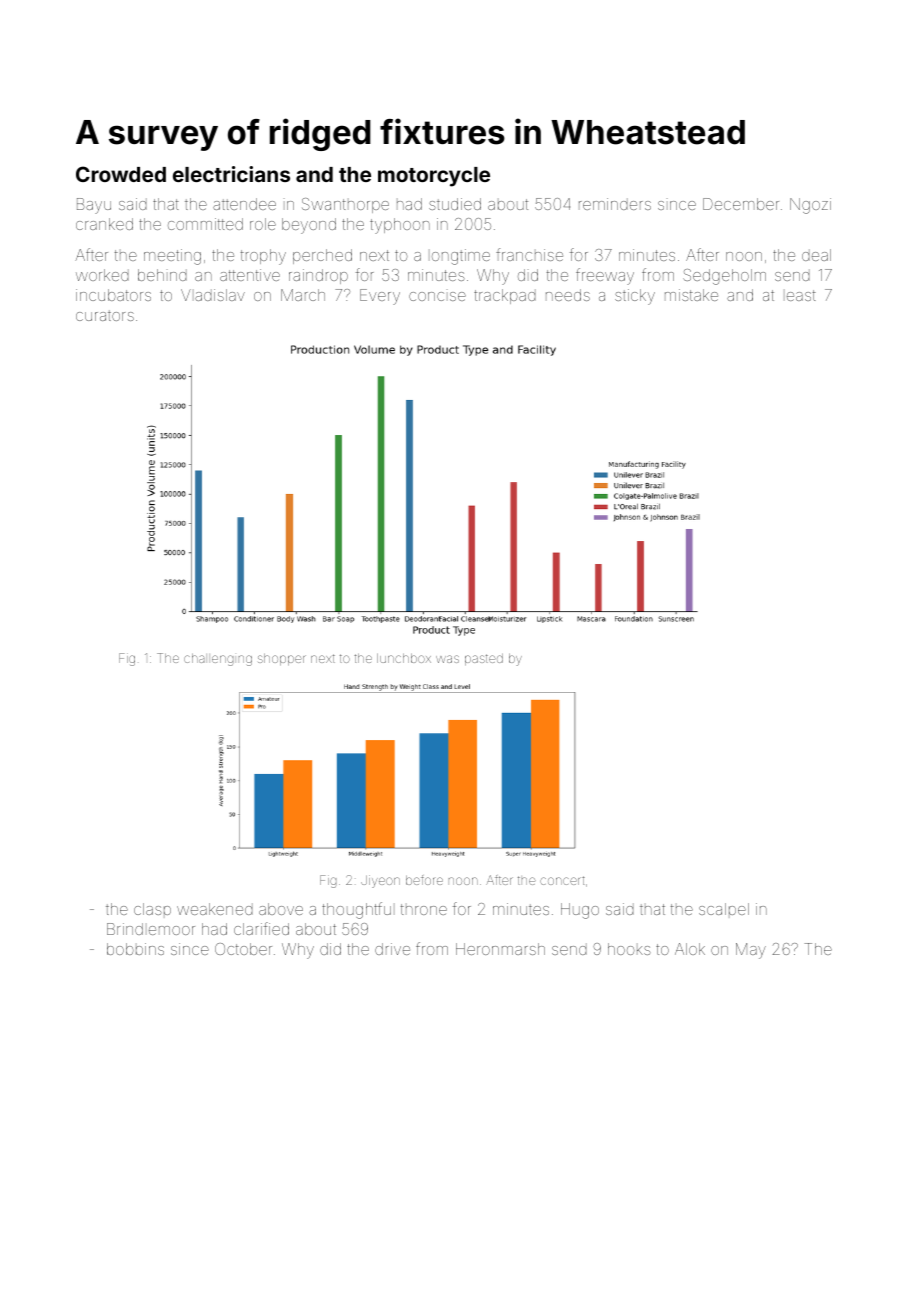 This screenshot has width=908, height=1316. What do you see at coordinates (218, 660) in the screenshot?
I see `challenging` at bounding box center [218, 660].
